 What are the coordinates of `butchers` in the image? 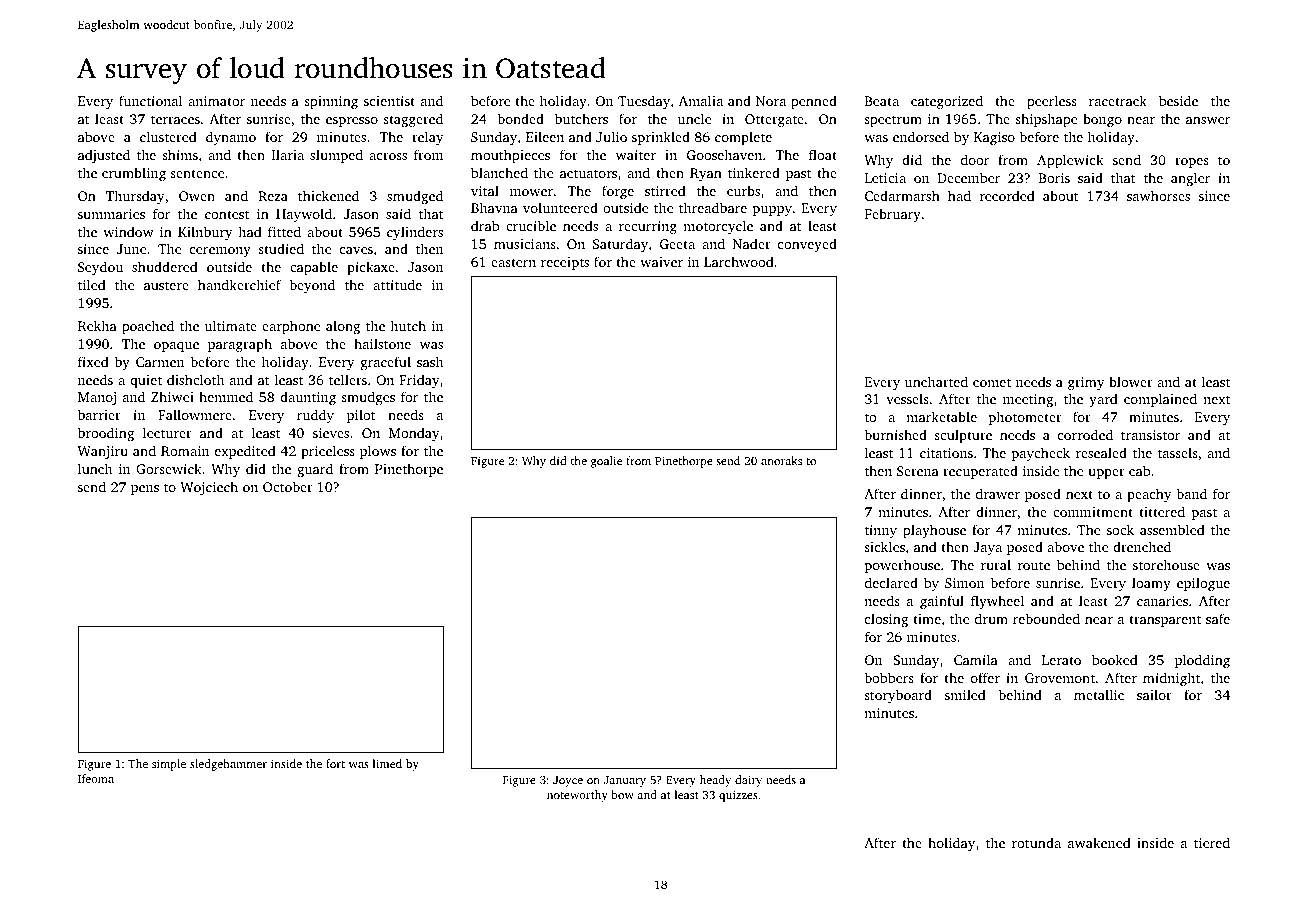 It's located at (581, 118).
